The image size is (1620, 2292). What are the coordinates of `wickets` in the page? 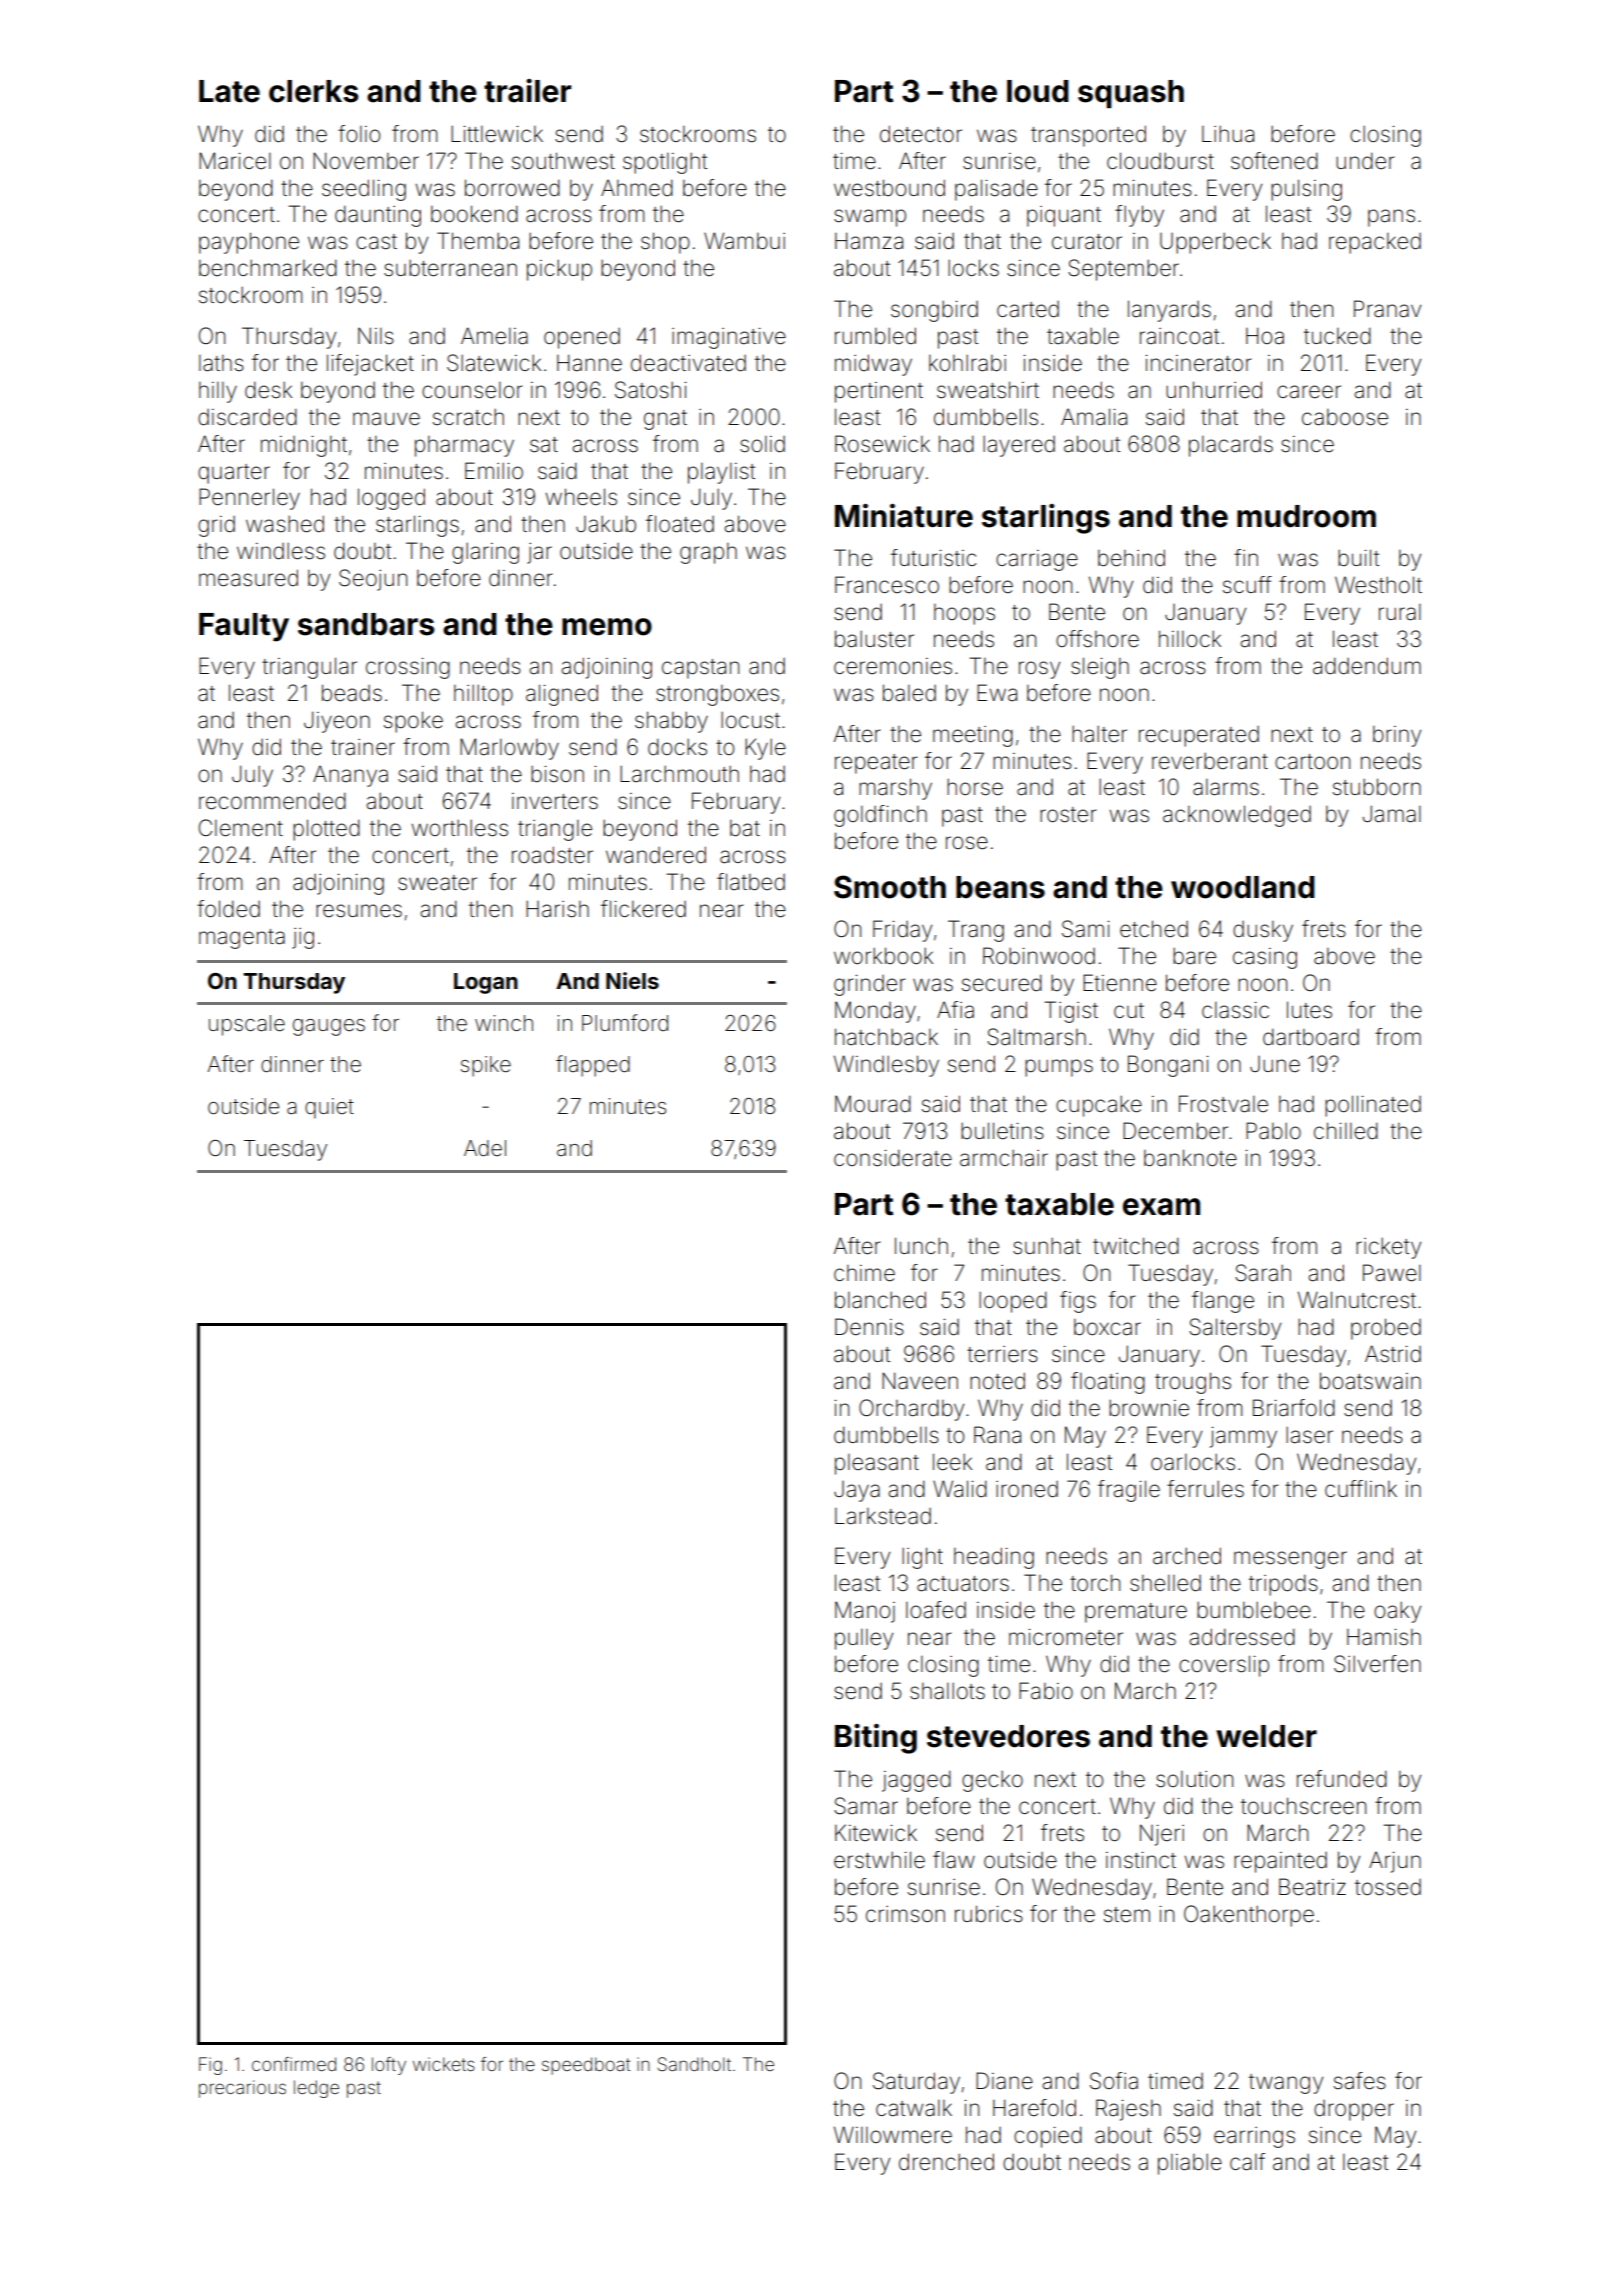 It's located at (444, 2064).
